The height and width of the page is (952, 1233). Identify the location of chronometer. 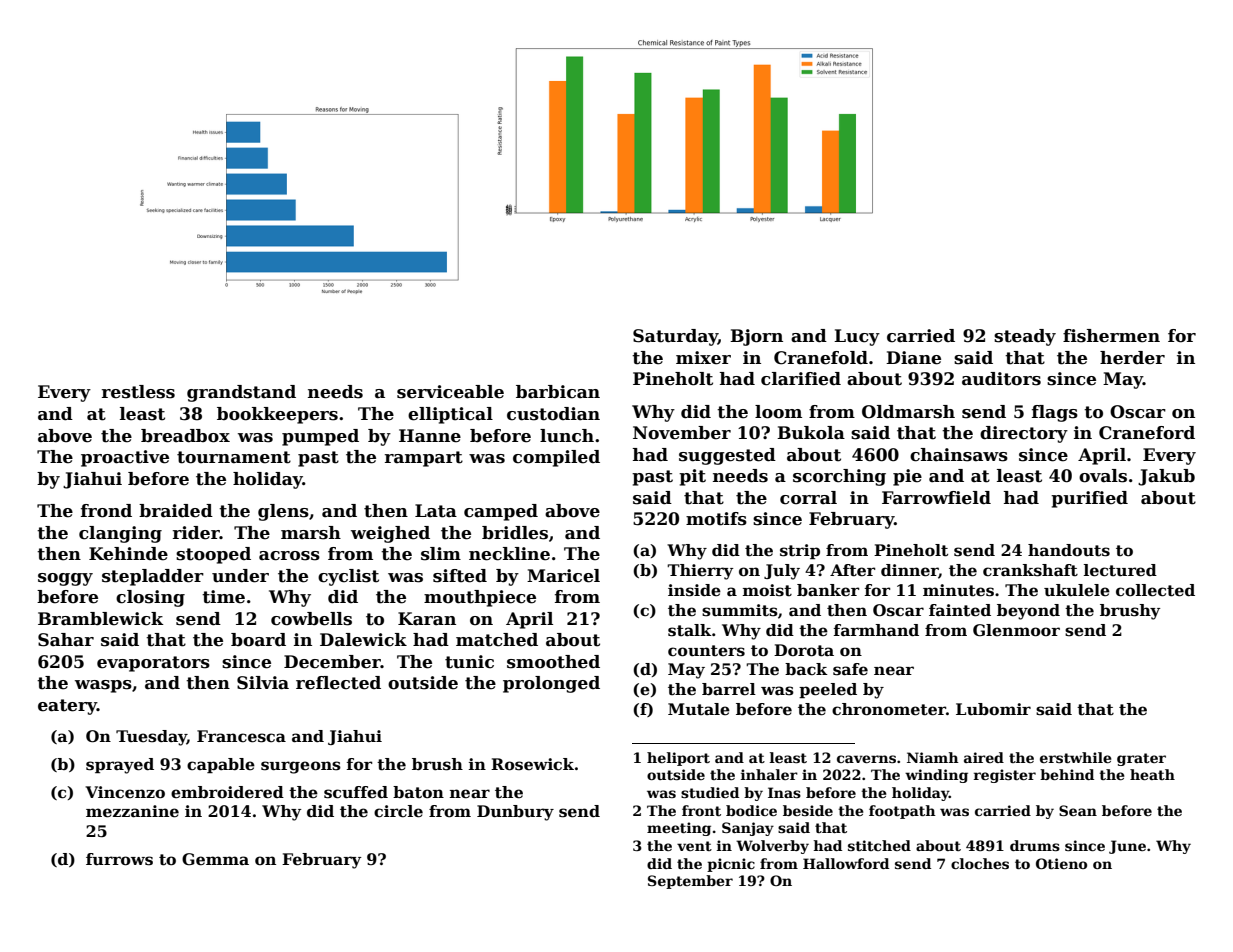
(889, 709).
